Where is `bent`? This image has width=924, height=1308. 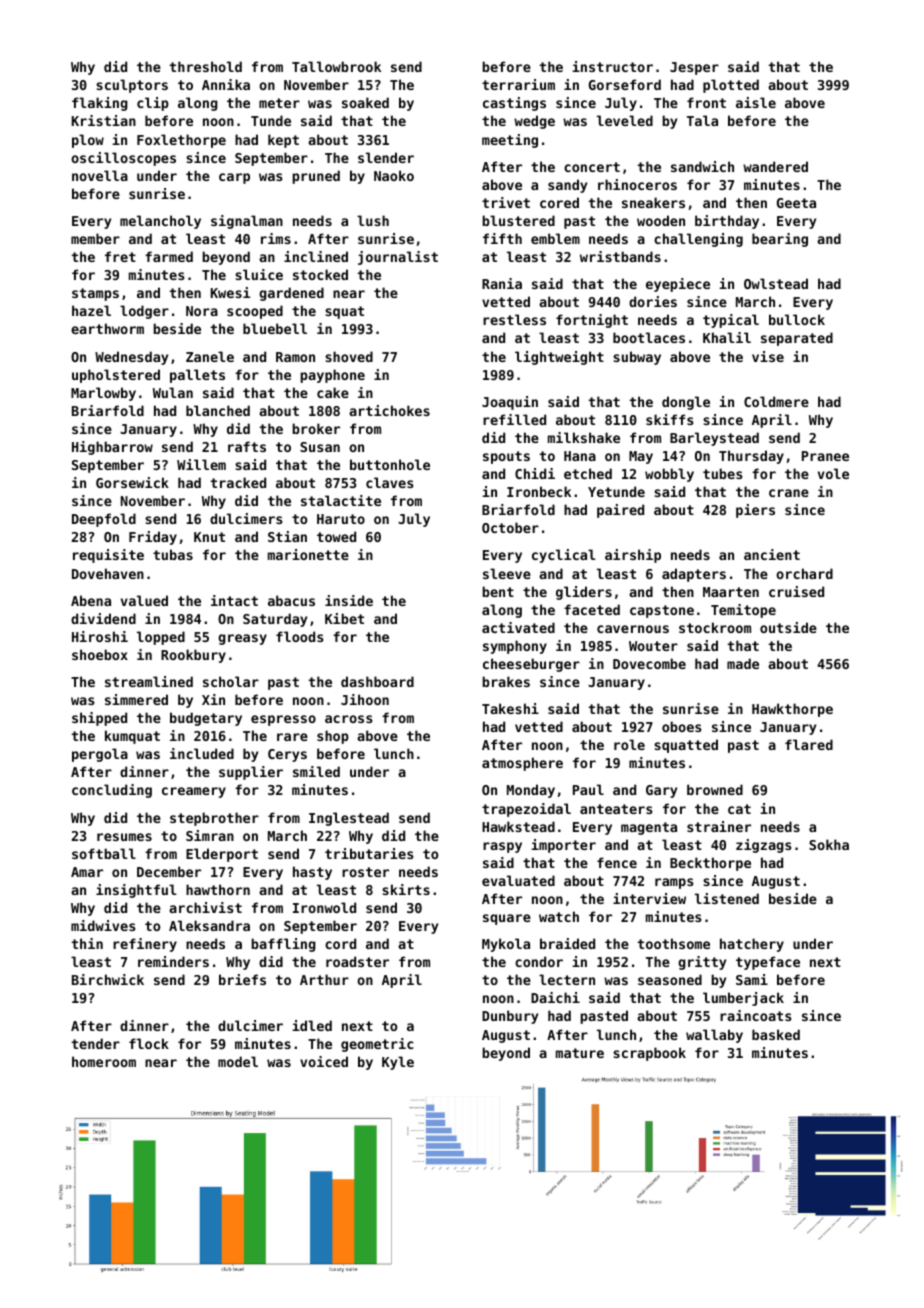
bent is located at coordinates (498, 591).
